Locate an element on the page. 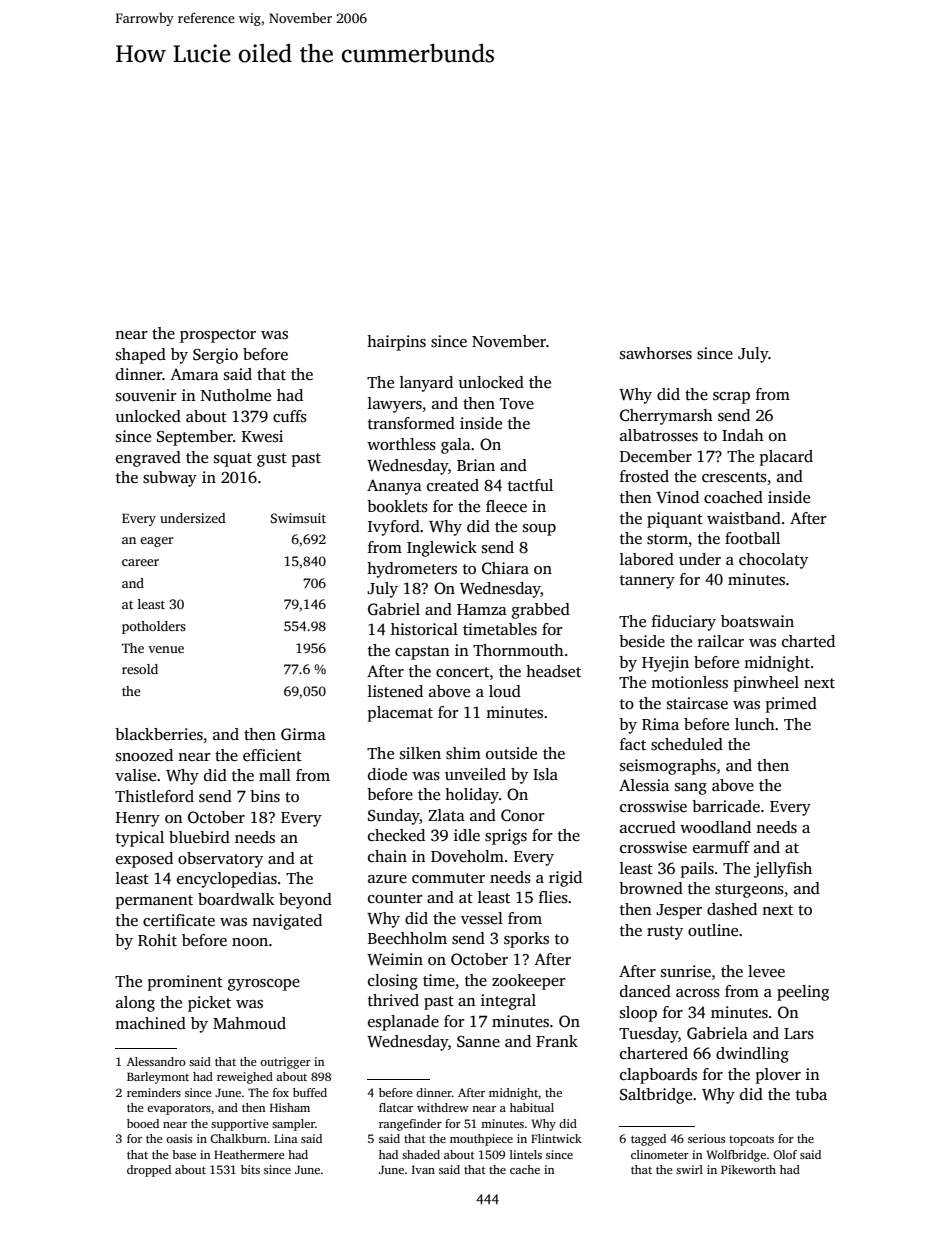 This image has width=952, height=1233. Lars is located at coordinates (799, 1033).
